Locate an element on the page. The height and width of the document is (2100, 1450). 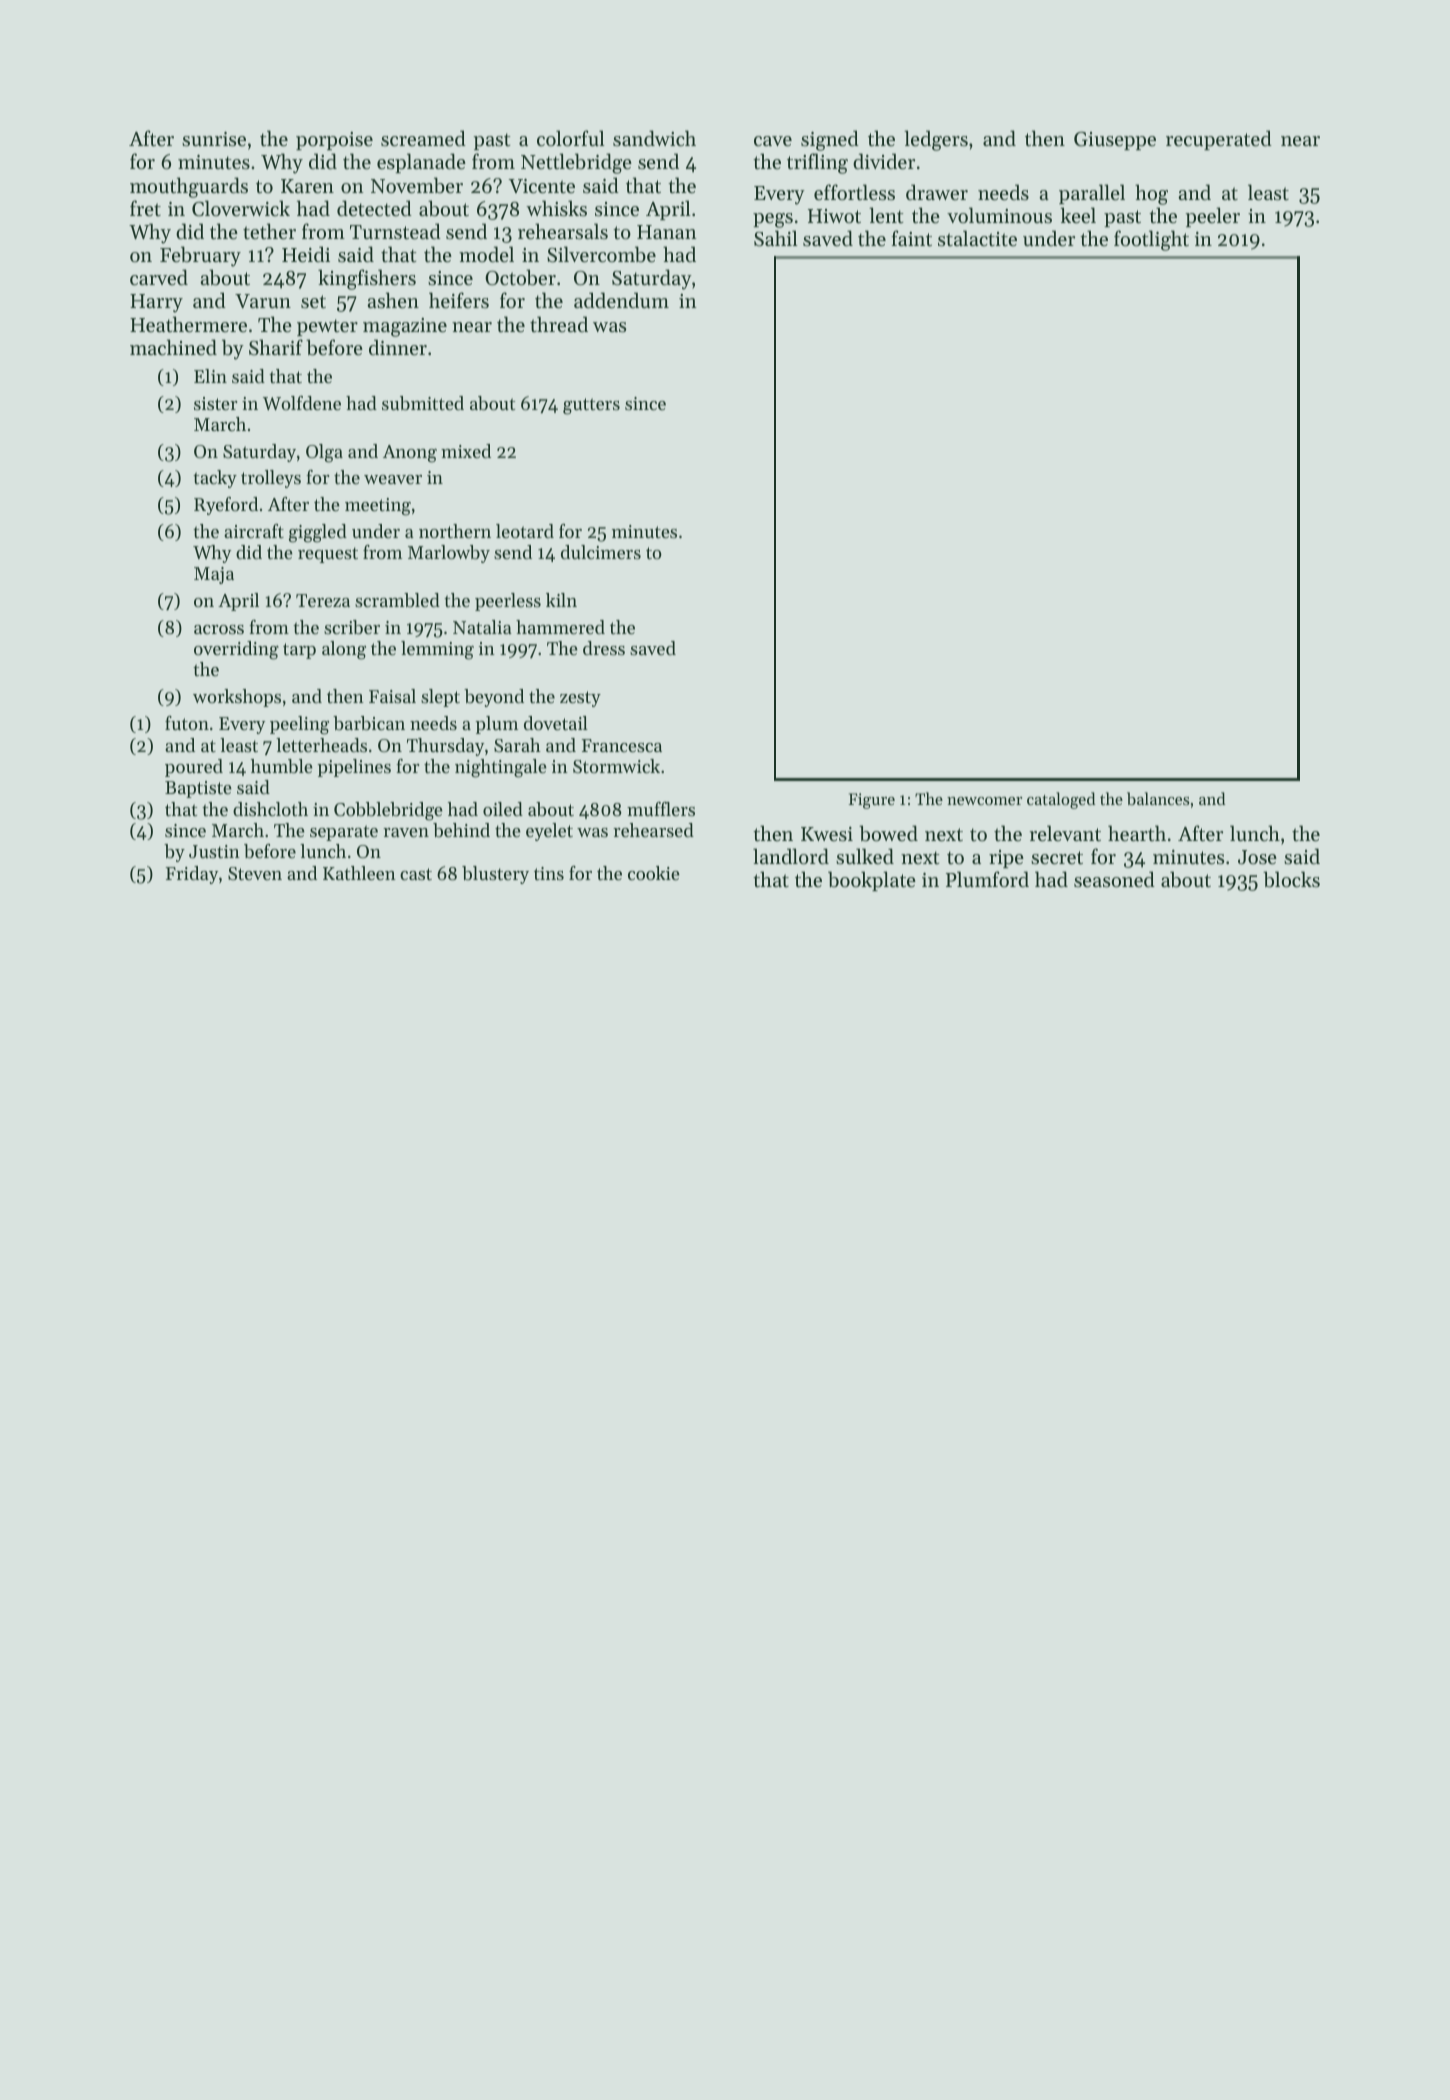
divider is located at coordinates (884, 161).
